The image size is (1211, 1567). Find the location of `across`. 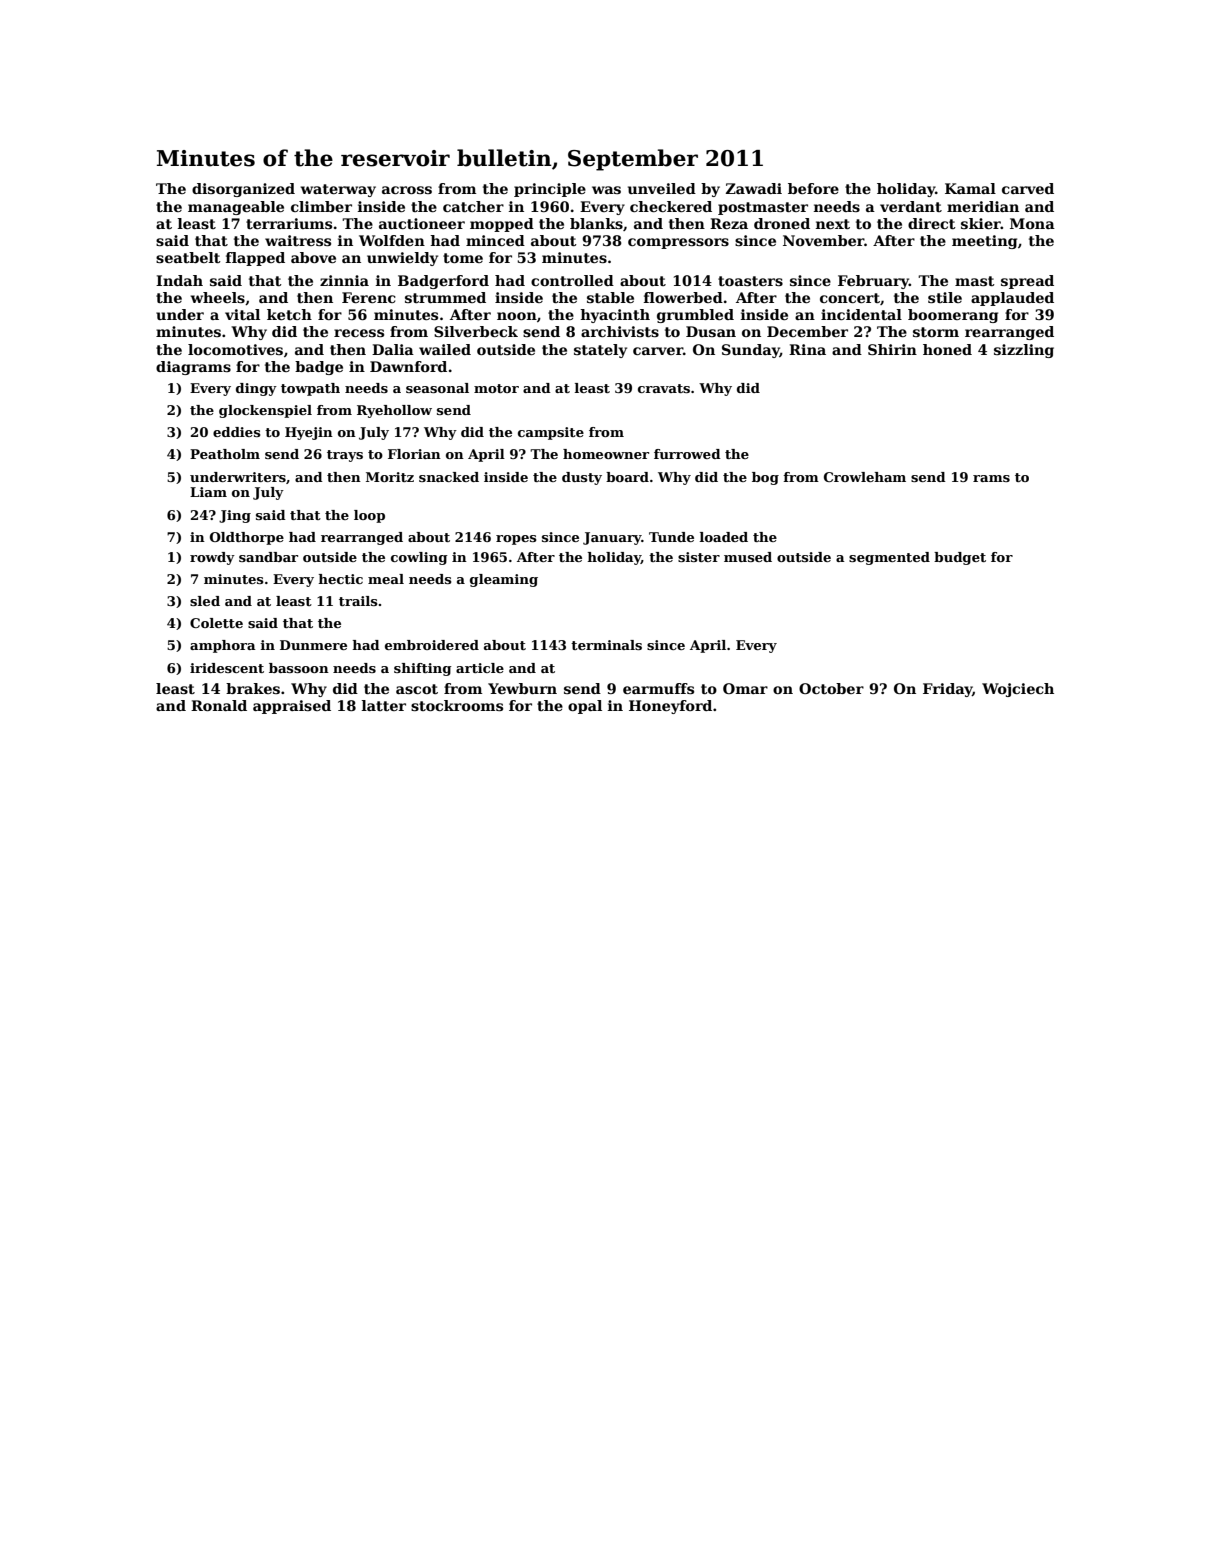

across is located at coordinates (407, 190).
